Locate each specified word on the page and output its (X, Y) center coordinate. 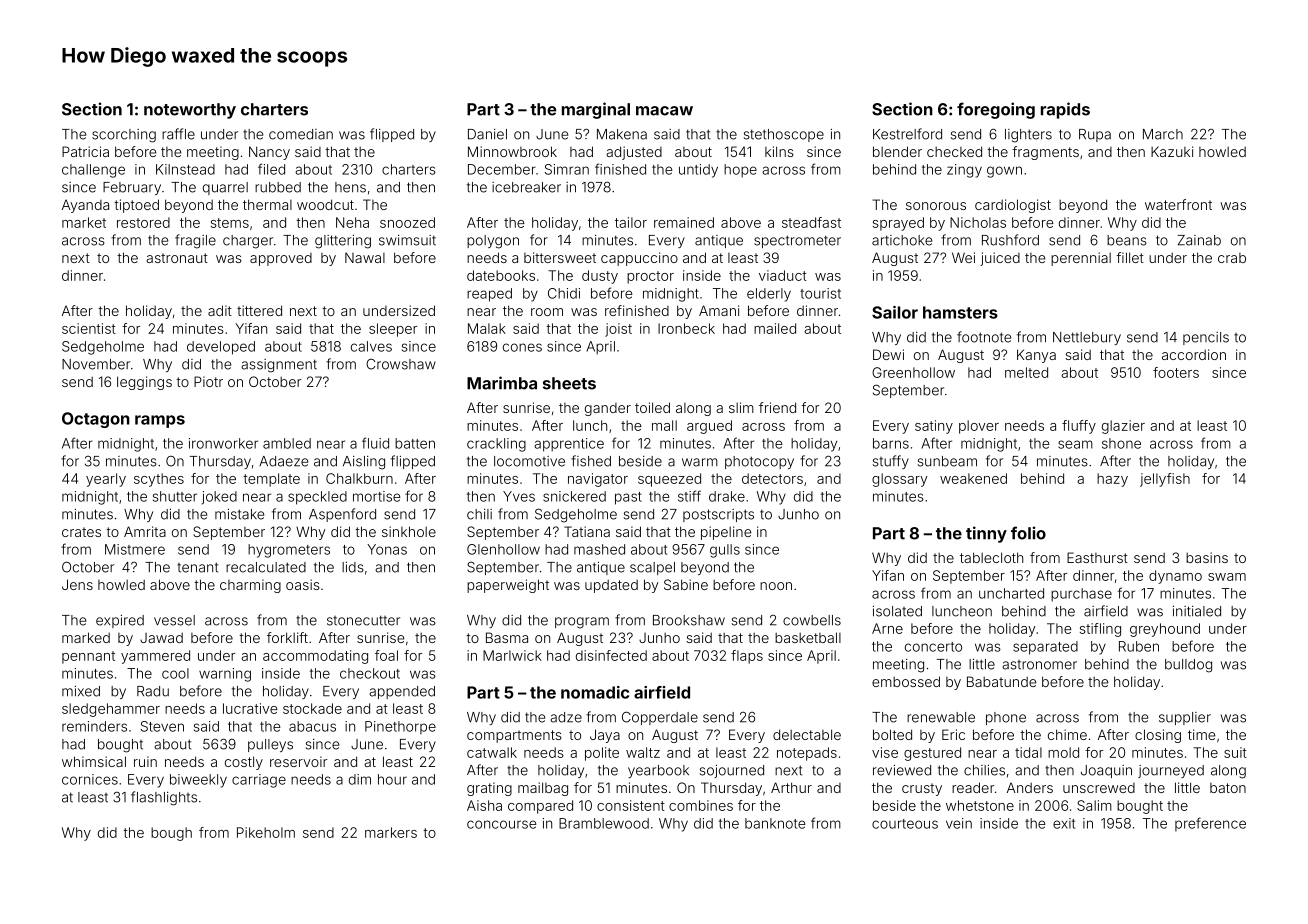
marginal (596, 110)
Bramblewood (604, 823)
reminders (94, 726)
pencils (1206, 338)
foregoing (996, 110)
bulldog (1188, 666)
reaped (489, 295)
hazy (1112, 480)
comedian (301, 134)
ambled (287, 443)
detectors (772, 478)
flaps (747, 657)
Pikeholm (266, 832)
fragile (195, 241)
